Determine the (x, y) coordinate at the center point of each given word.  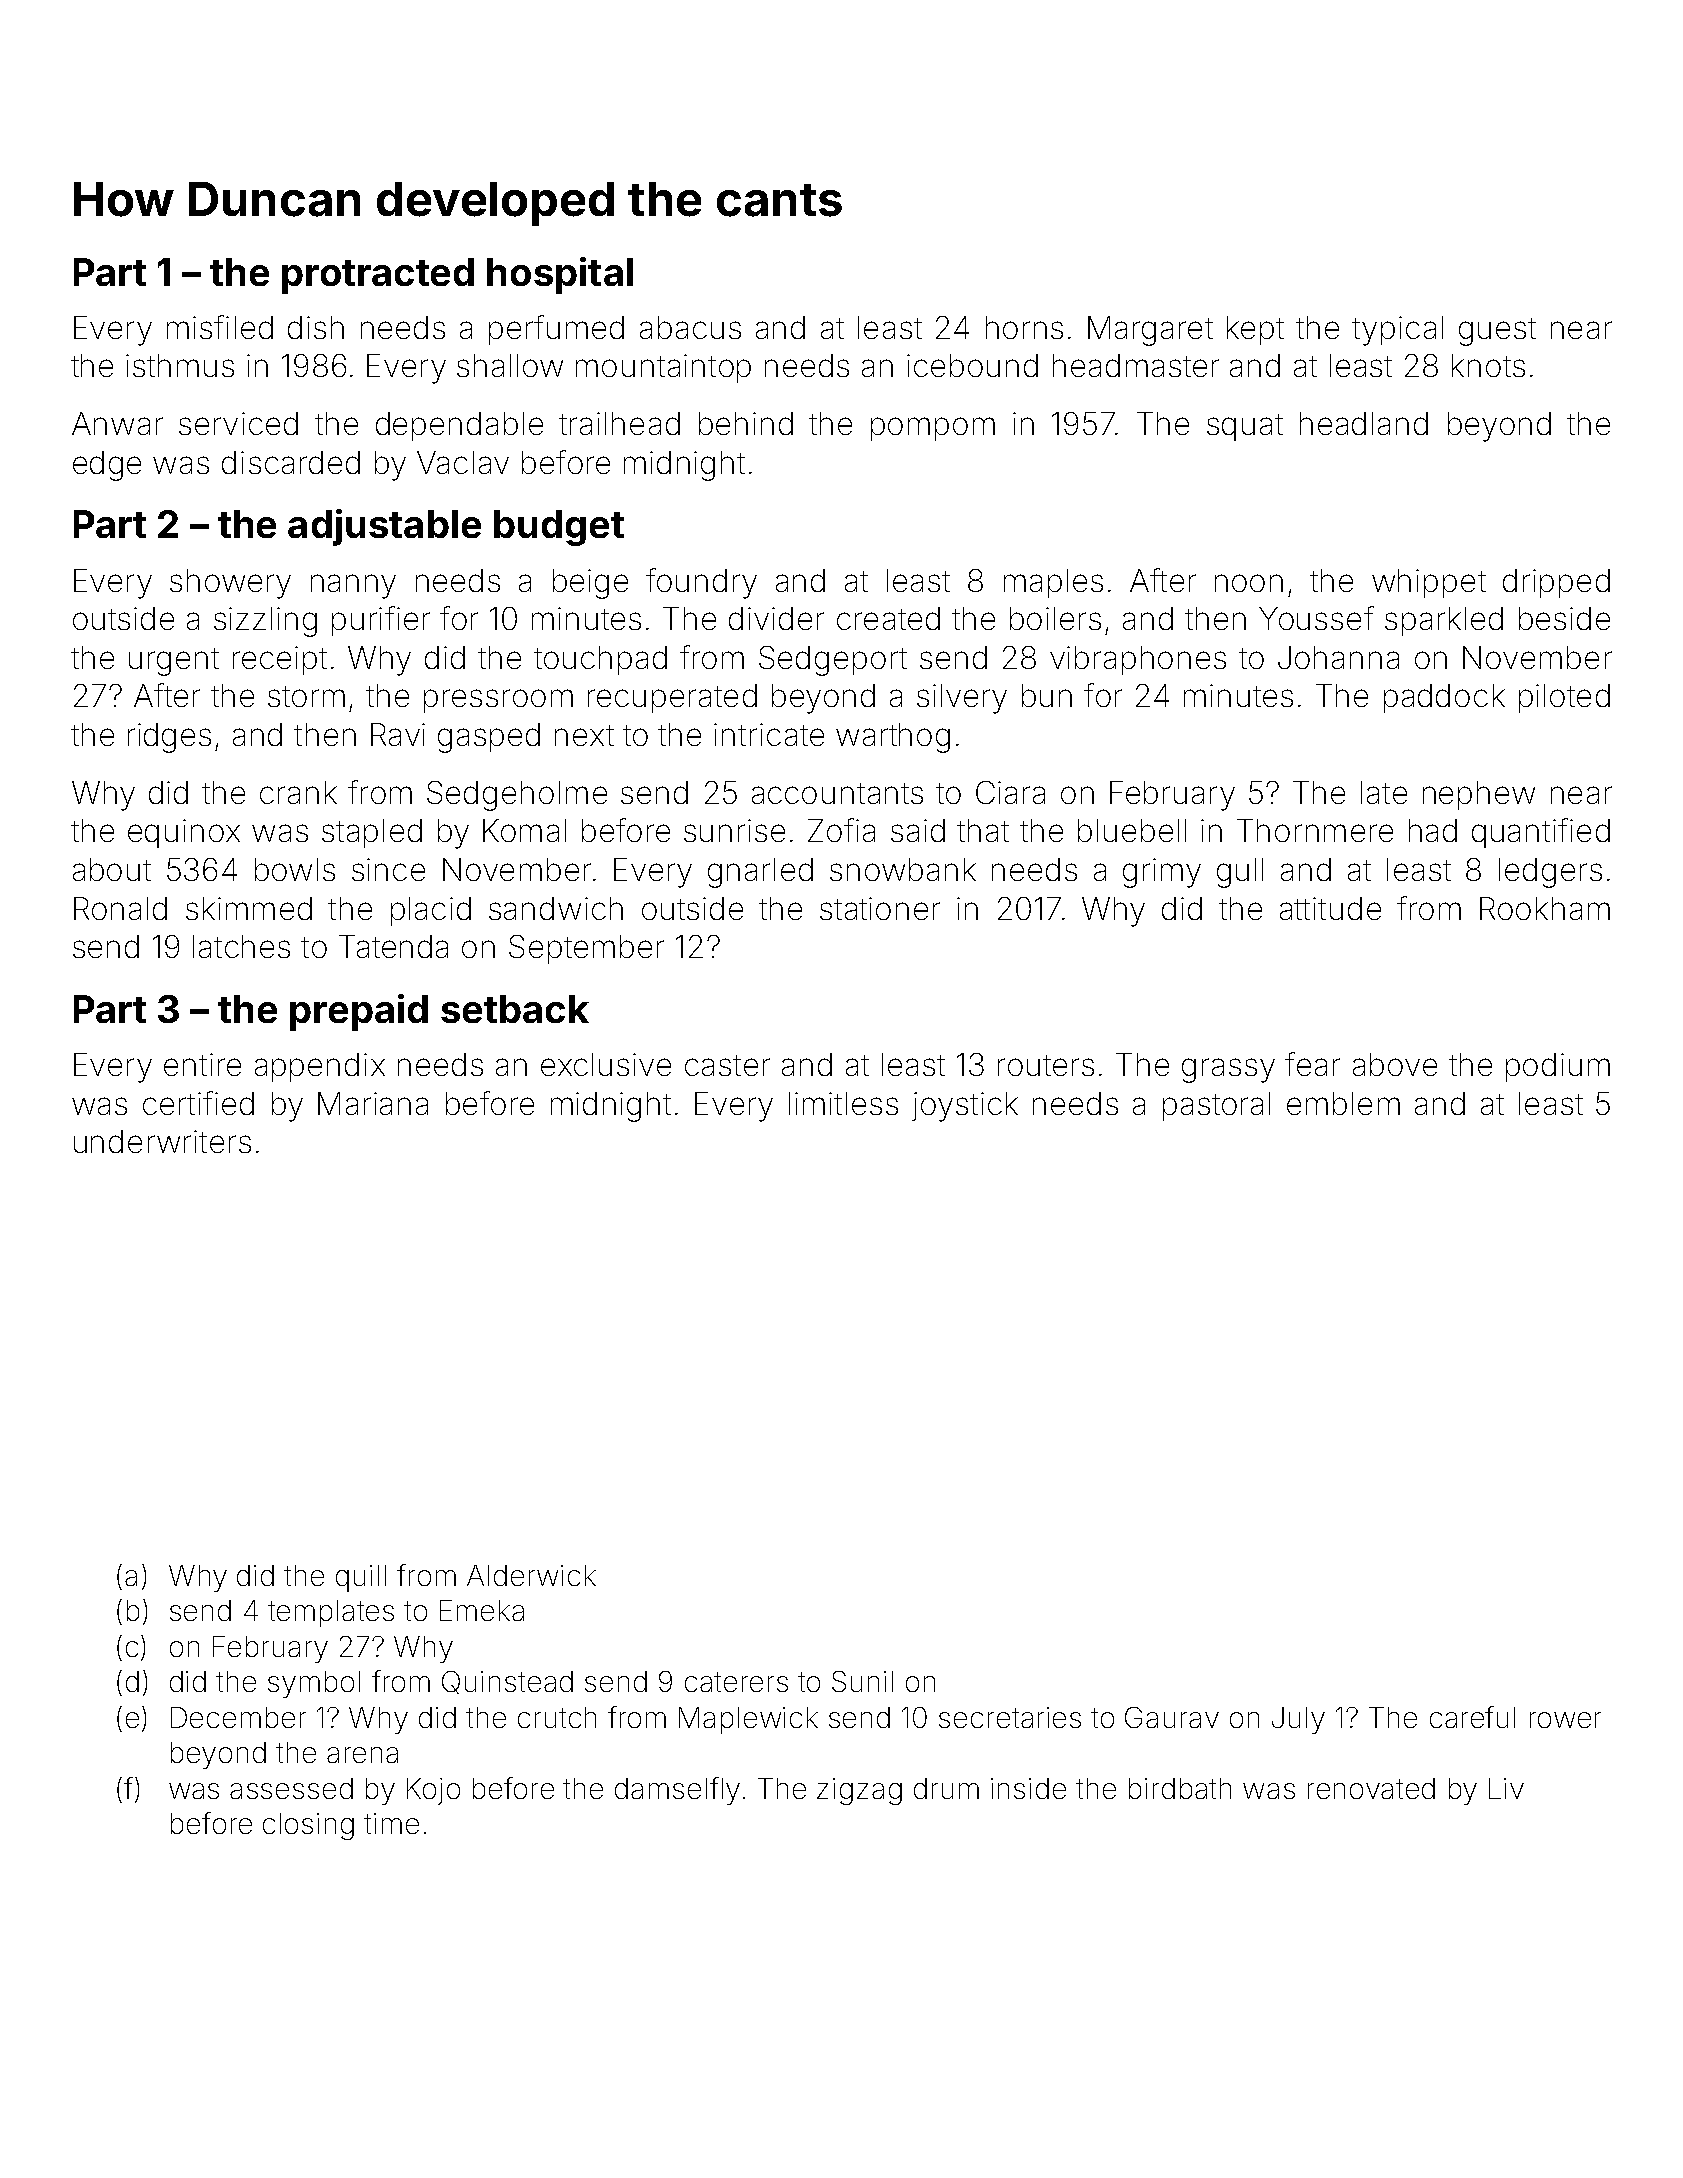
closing (308, 1826)
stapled (372, 833)
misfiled (220, 327)
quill (361, 1578)
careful (1472, 1717)
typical (1397, 331)
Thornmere (1315, 830)
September (586, 949)
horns (1024, 327)
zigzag (859, 1791)
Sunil (862, 1681)
